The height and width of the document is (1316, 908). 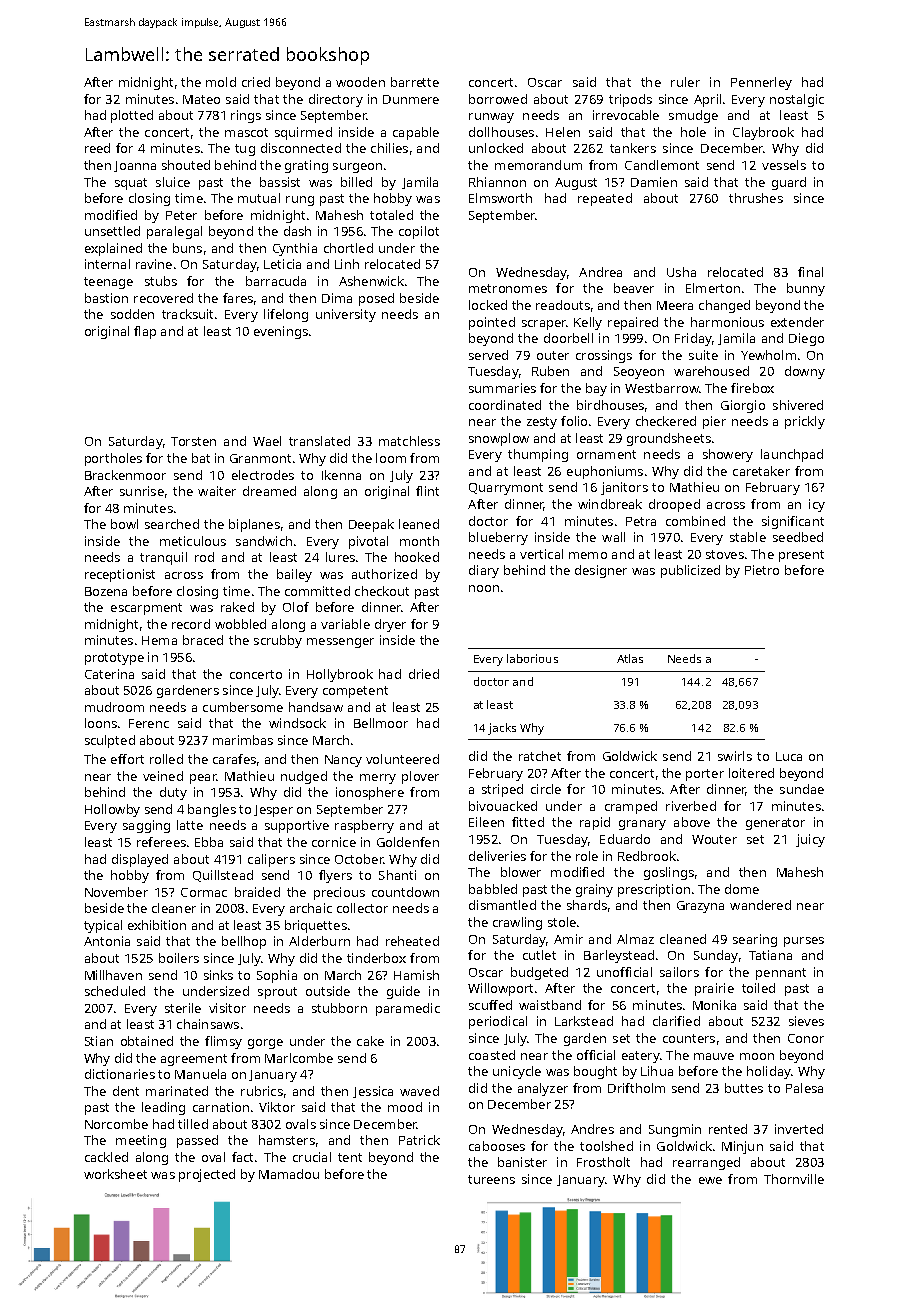 What do you see at coordinates (234, 759) in the document?
I see `carafes` at bounding box center [234, 759].
